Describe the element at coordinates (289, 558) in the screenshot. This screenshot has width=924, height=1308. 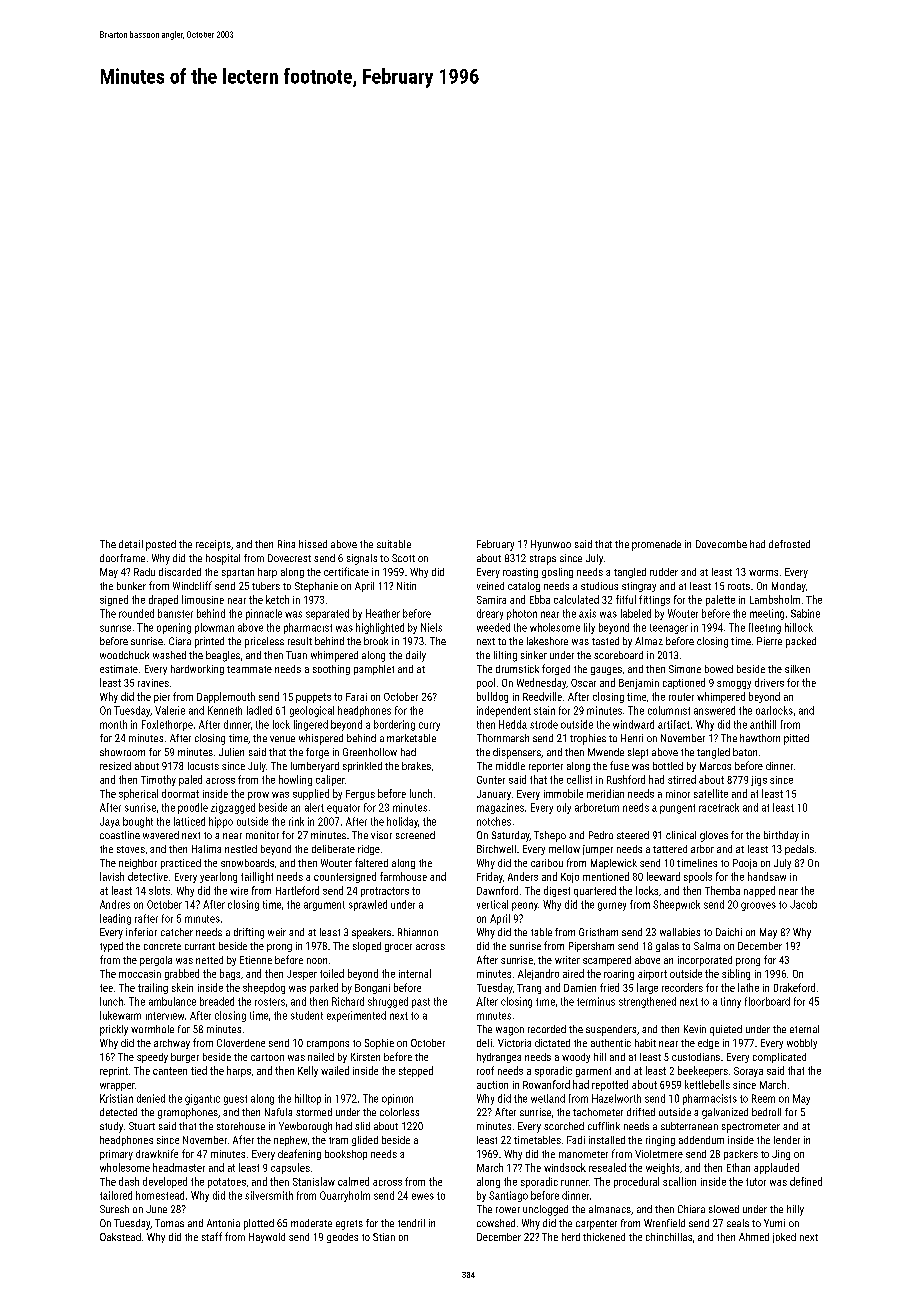
I see `Dovecrest` at that location.
